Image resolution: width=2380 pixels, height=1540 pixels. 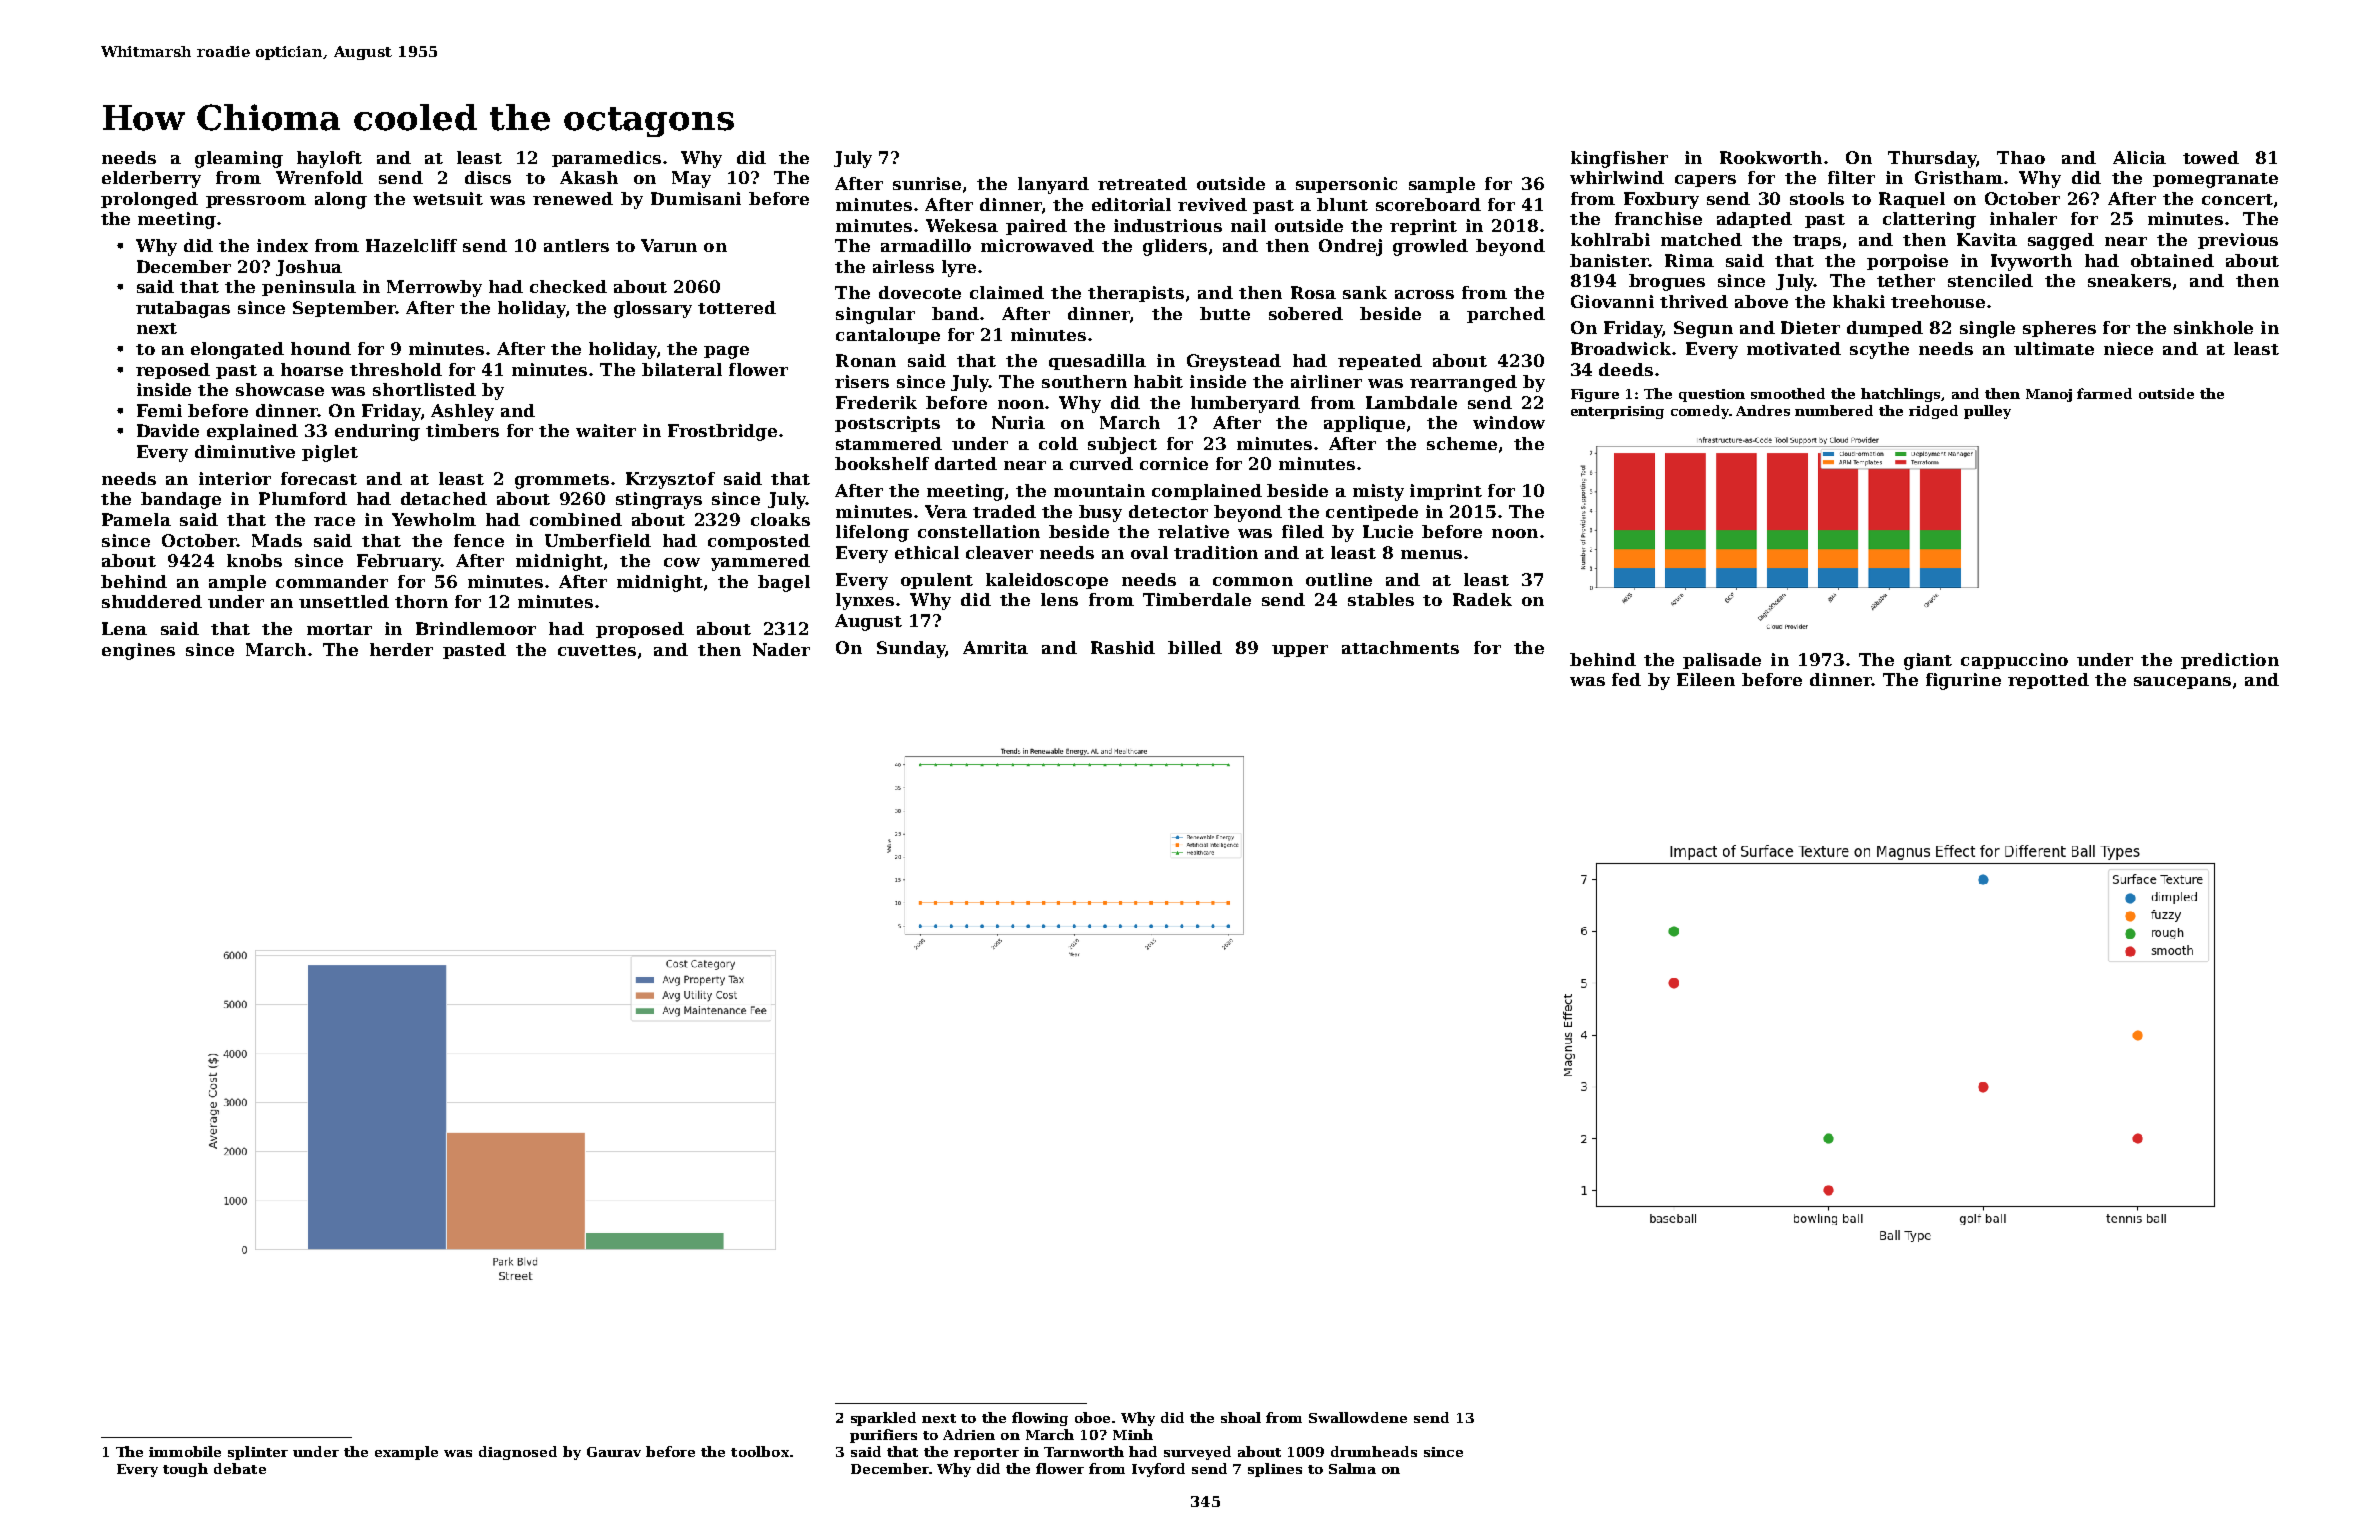 I want to click on saucepans, so click(x=2182, y=683).
